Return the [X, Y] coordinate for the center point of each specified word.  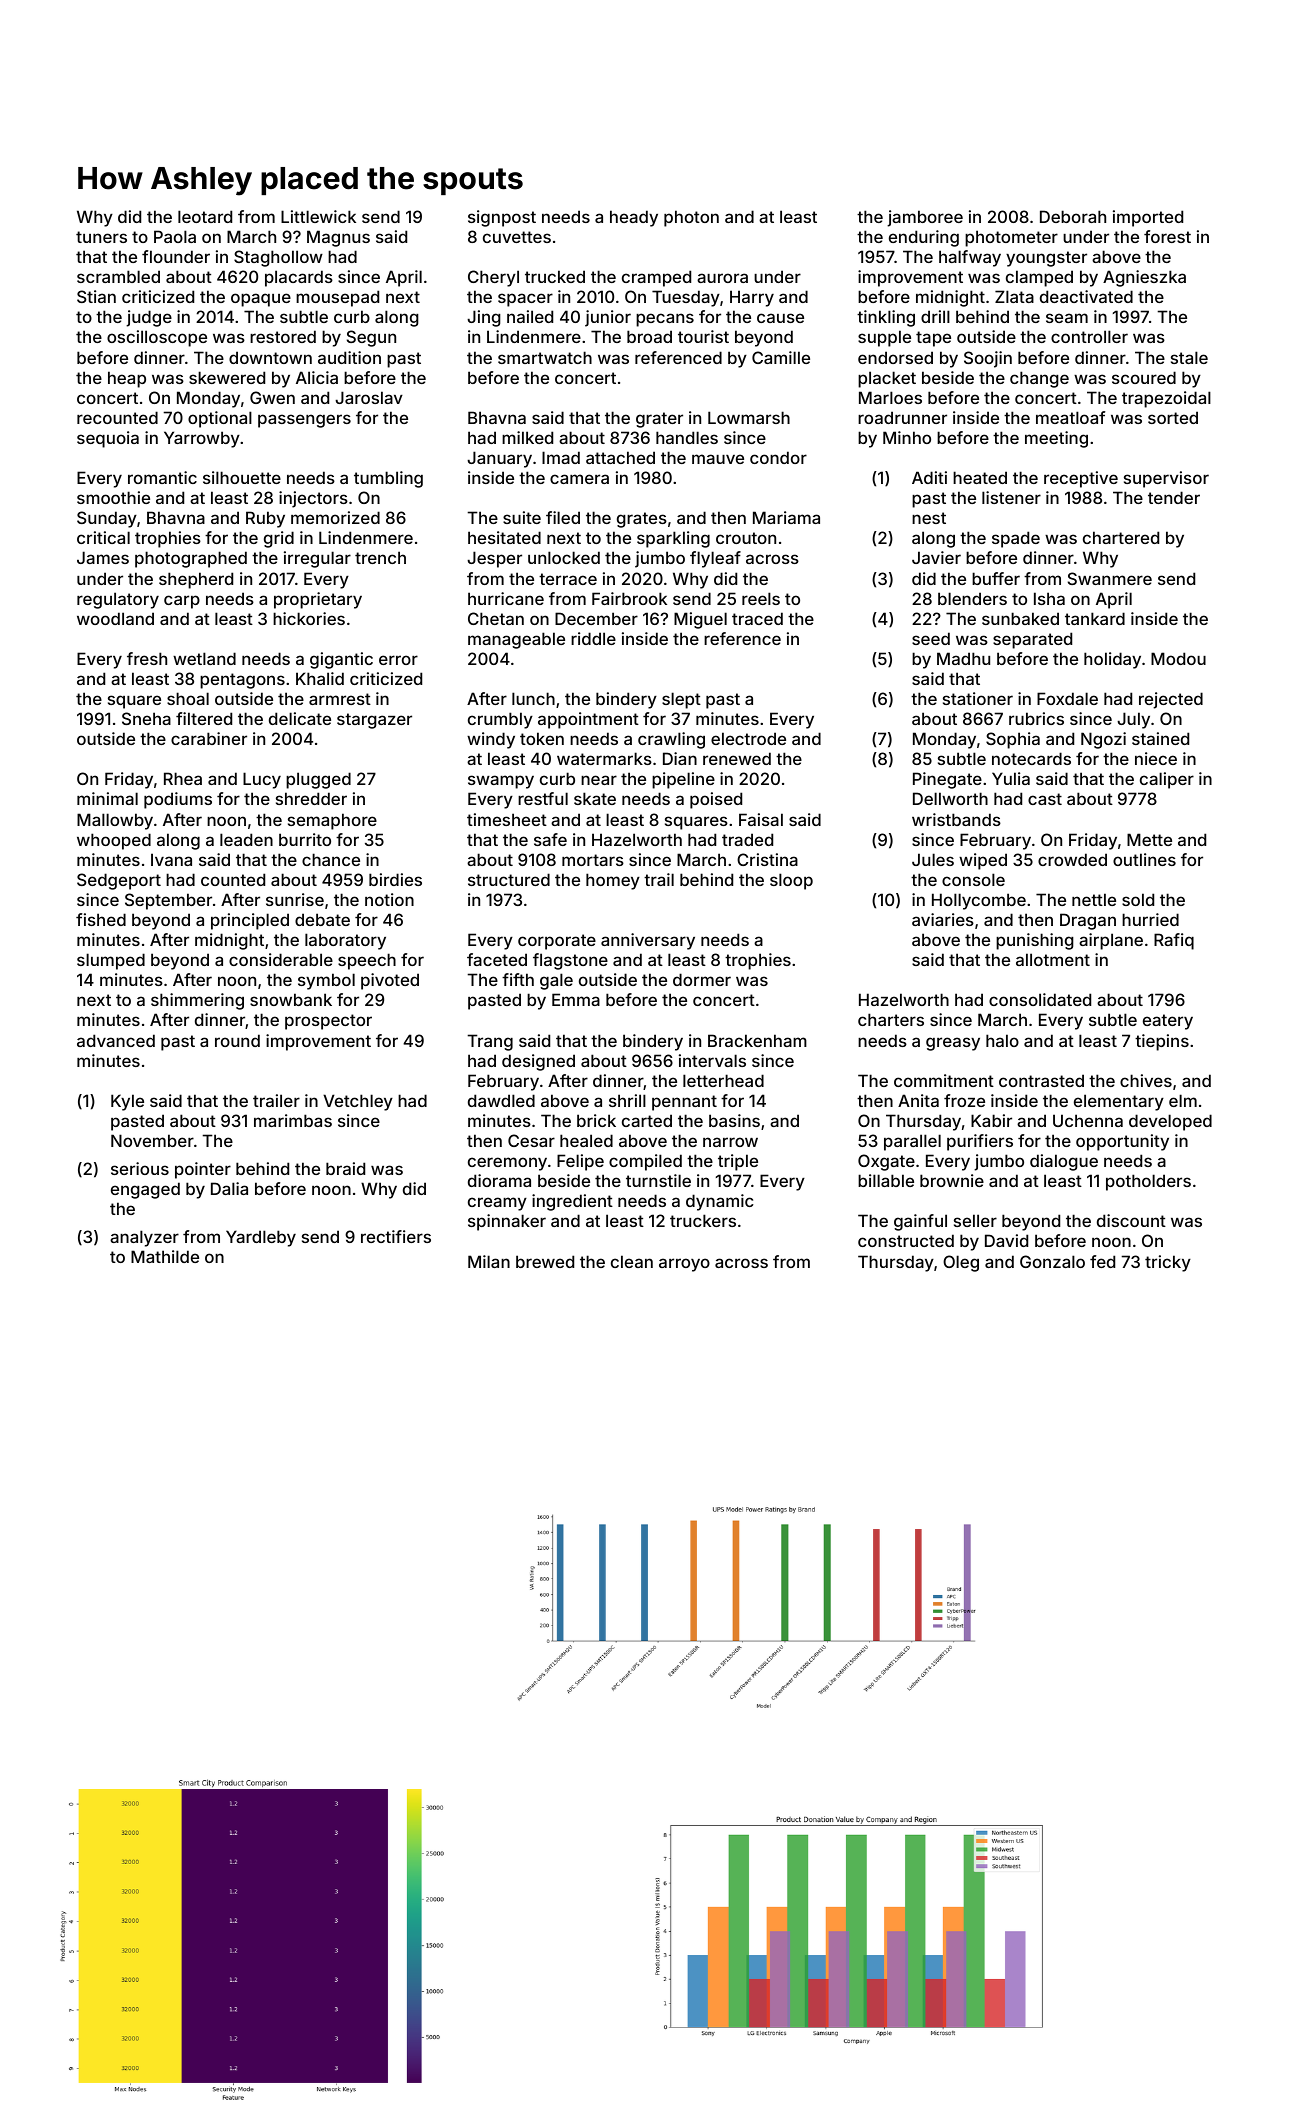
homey [613, 881]
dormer [702, 979]
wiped [983, 861]
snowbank [291, 999]
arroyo [684, 1265]
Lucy [262, 780]
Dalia [229, 1188]
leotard [205, 216]
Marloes [890, 397]
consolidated [1040, 999]
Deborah [1073, 216]
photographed [191, 559]
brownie [952, 1180]
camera [579, 479]
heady [634, 218]
